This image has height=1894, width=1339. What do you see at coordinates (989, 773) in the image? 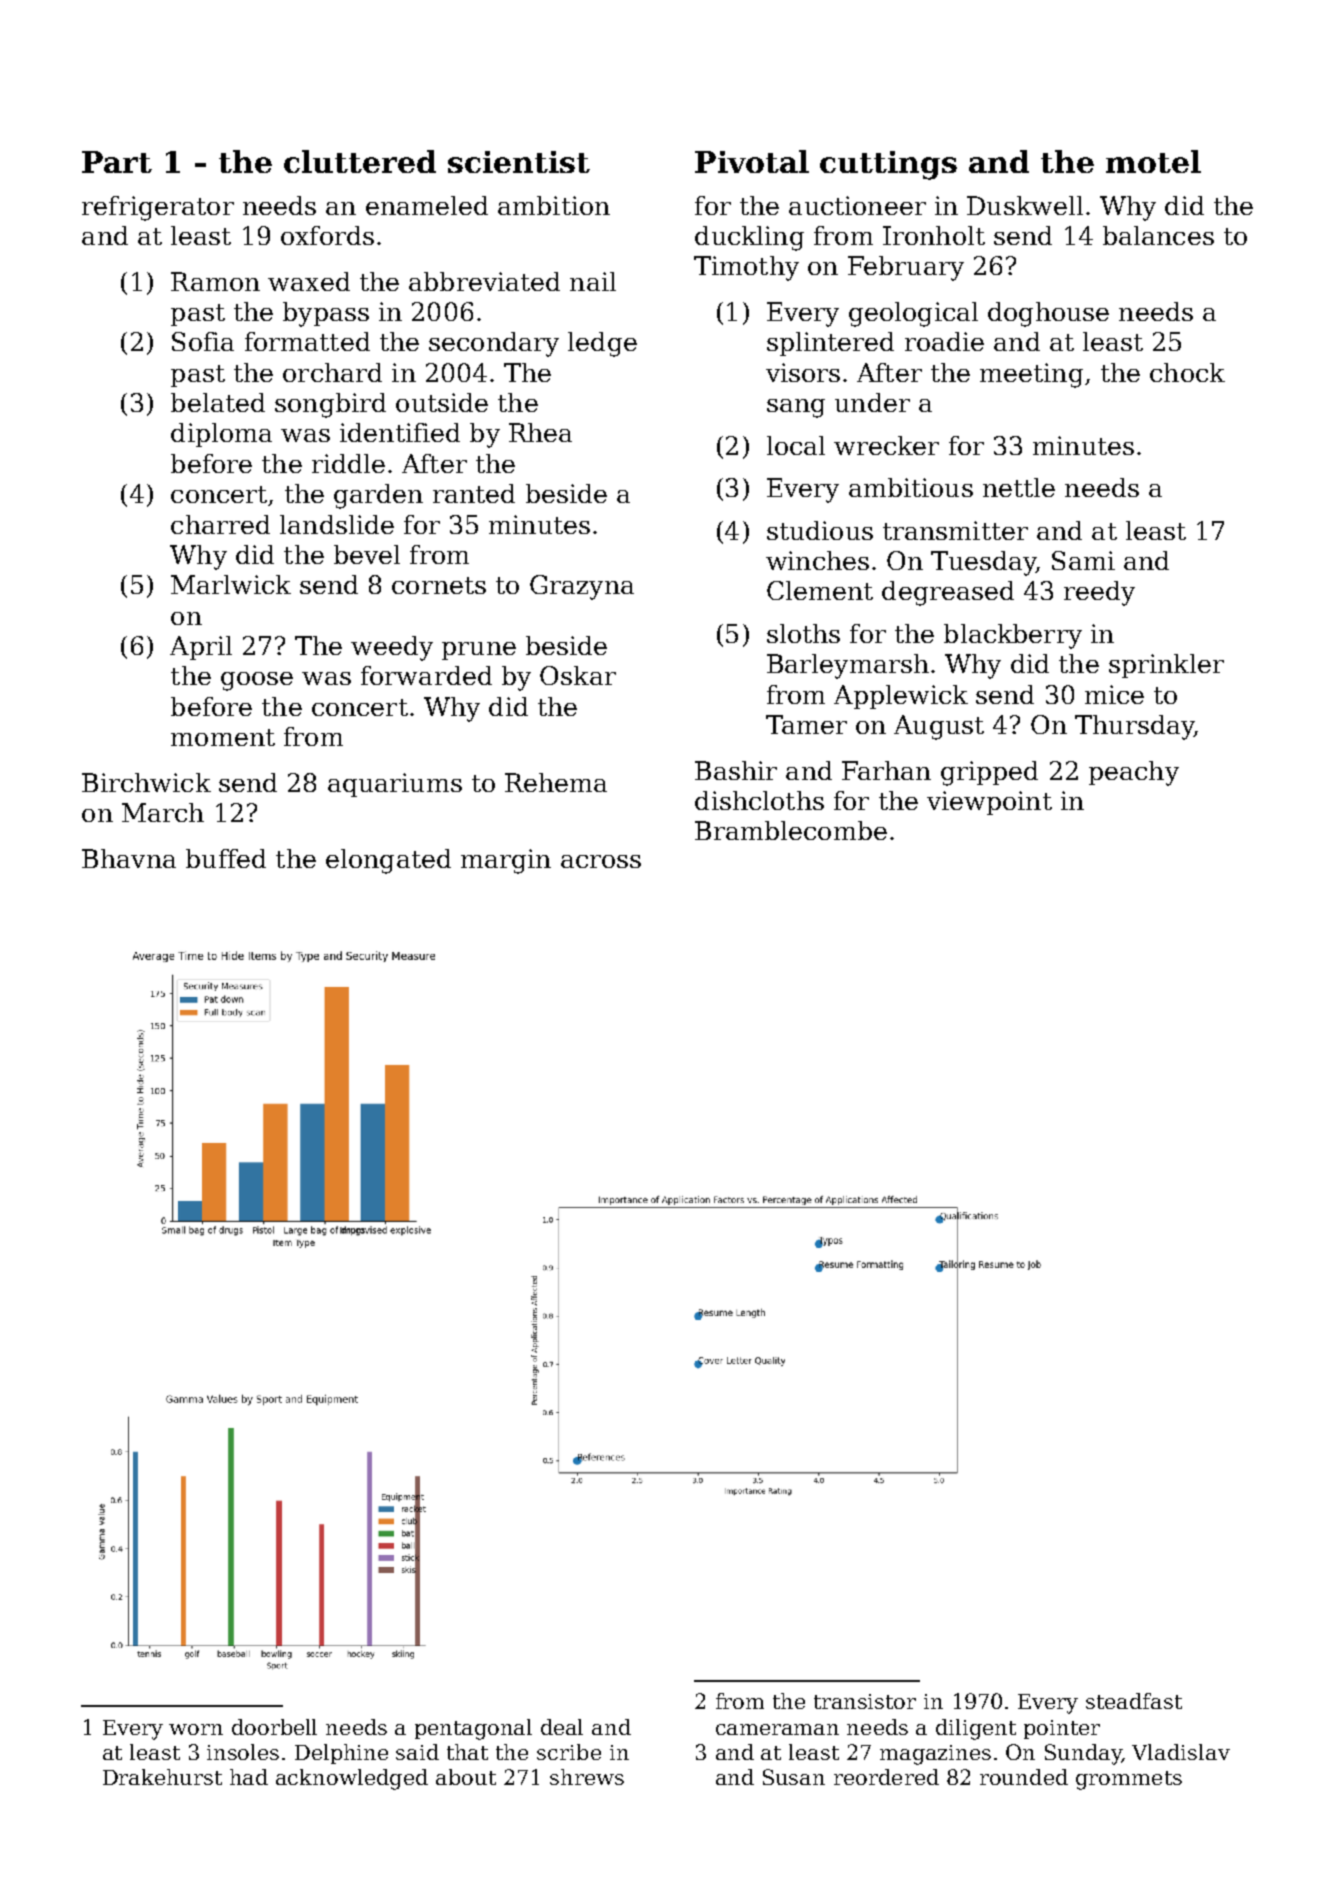
I see `gripped` at bounding box center [989, 773].
